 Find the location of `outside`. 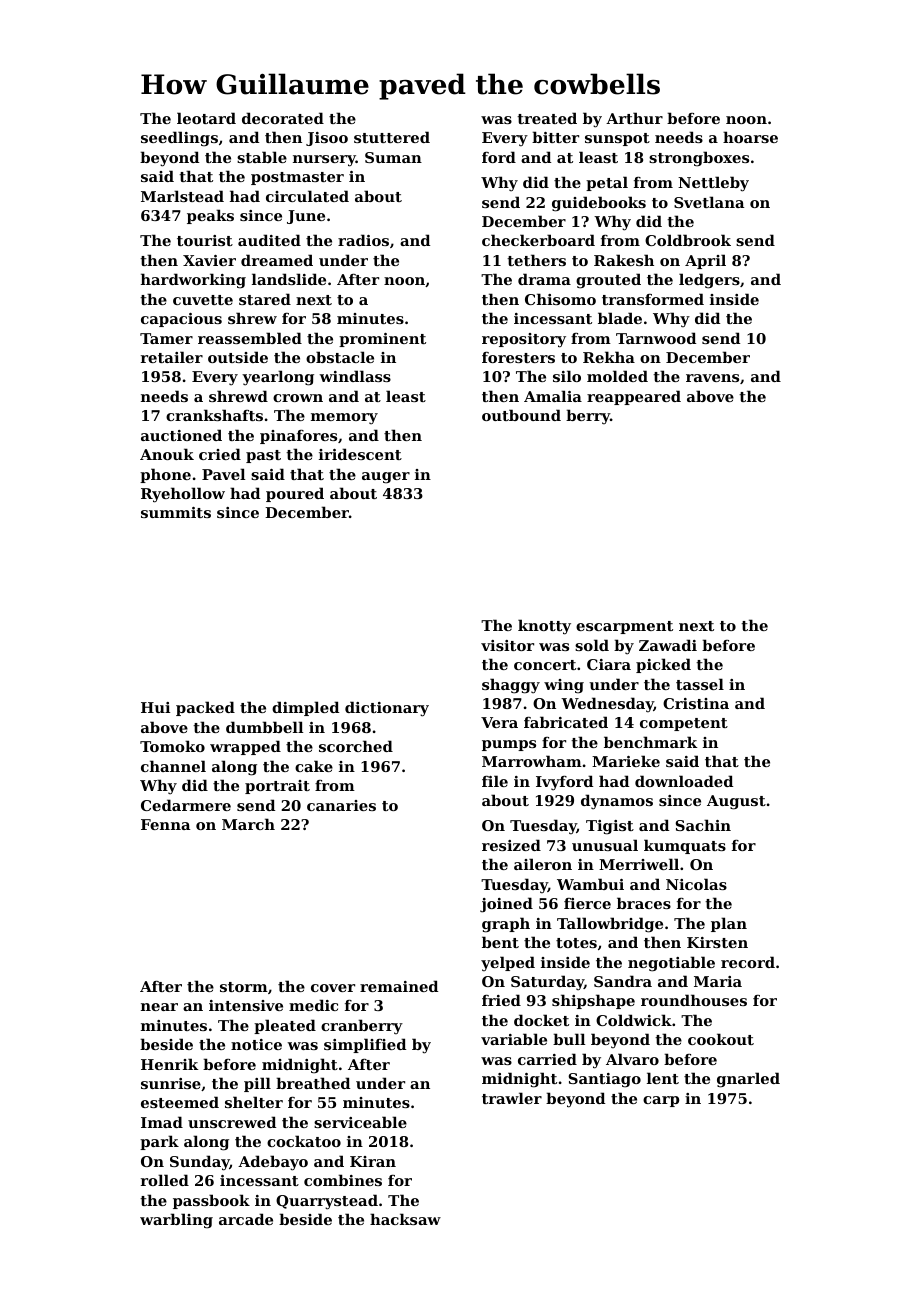

outside is located at coordinates (238, 357).
